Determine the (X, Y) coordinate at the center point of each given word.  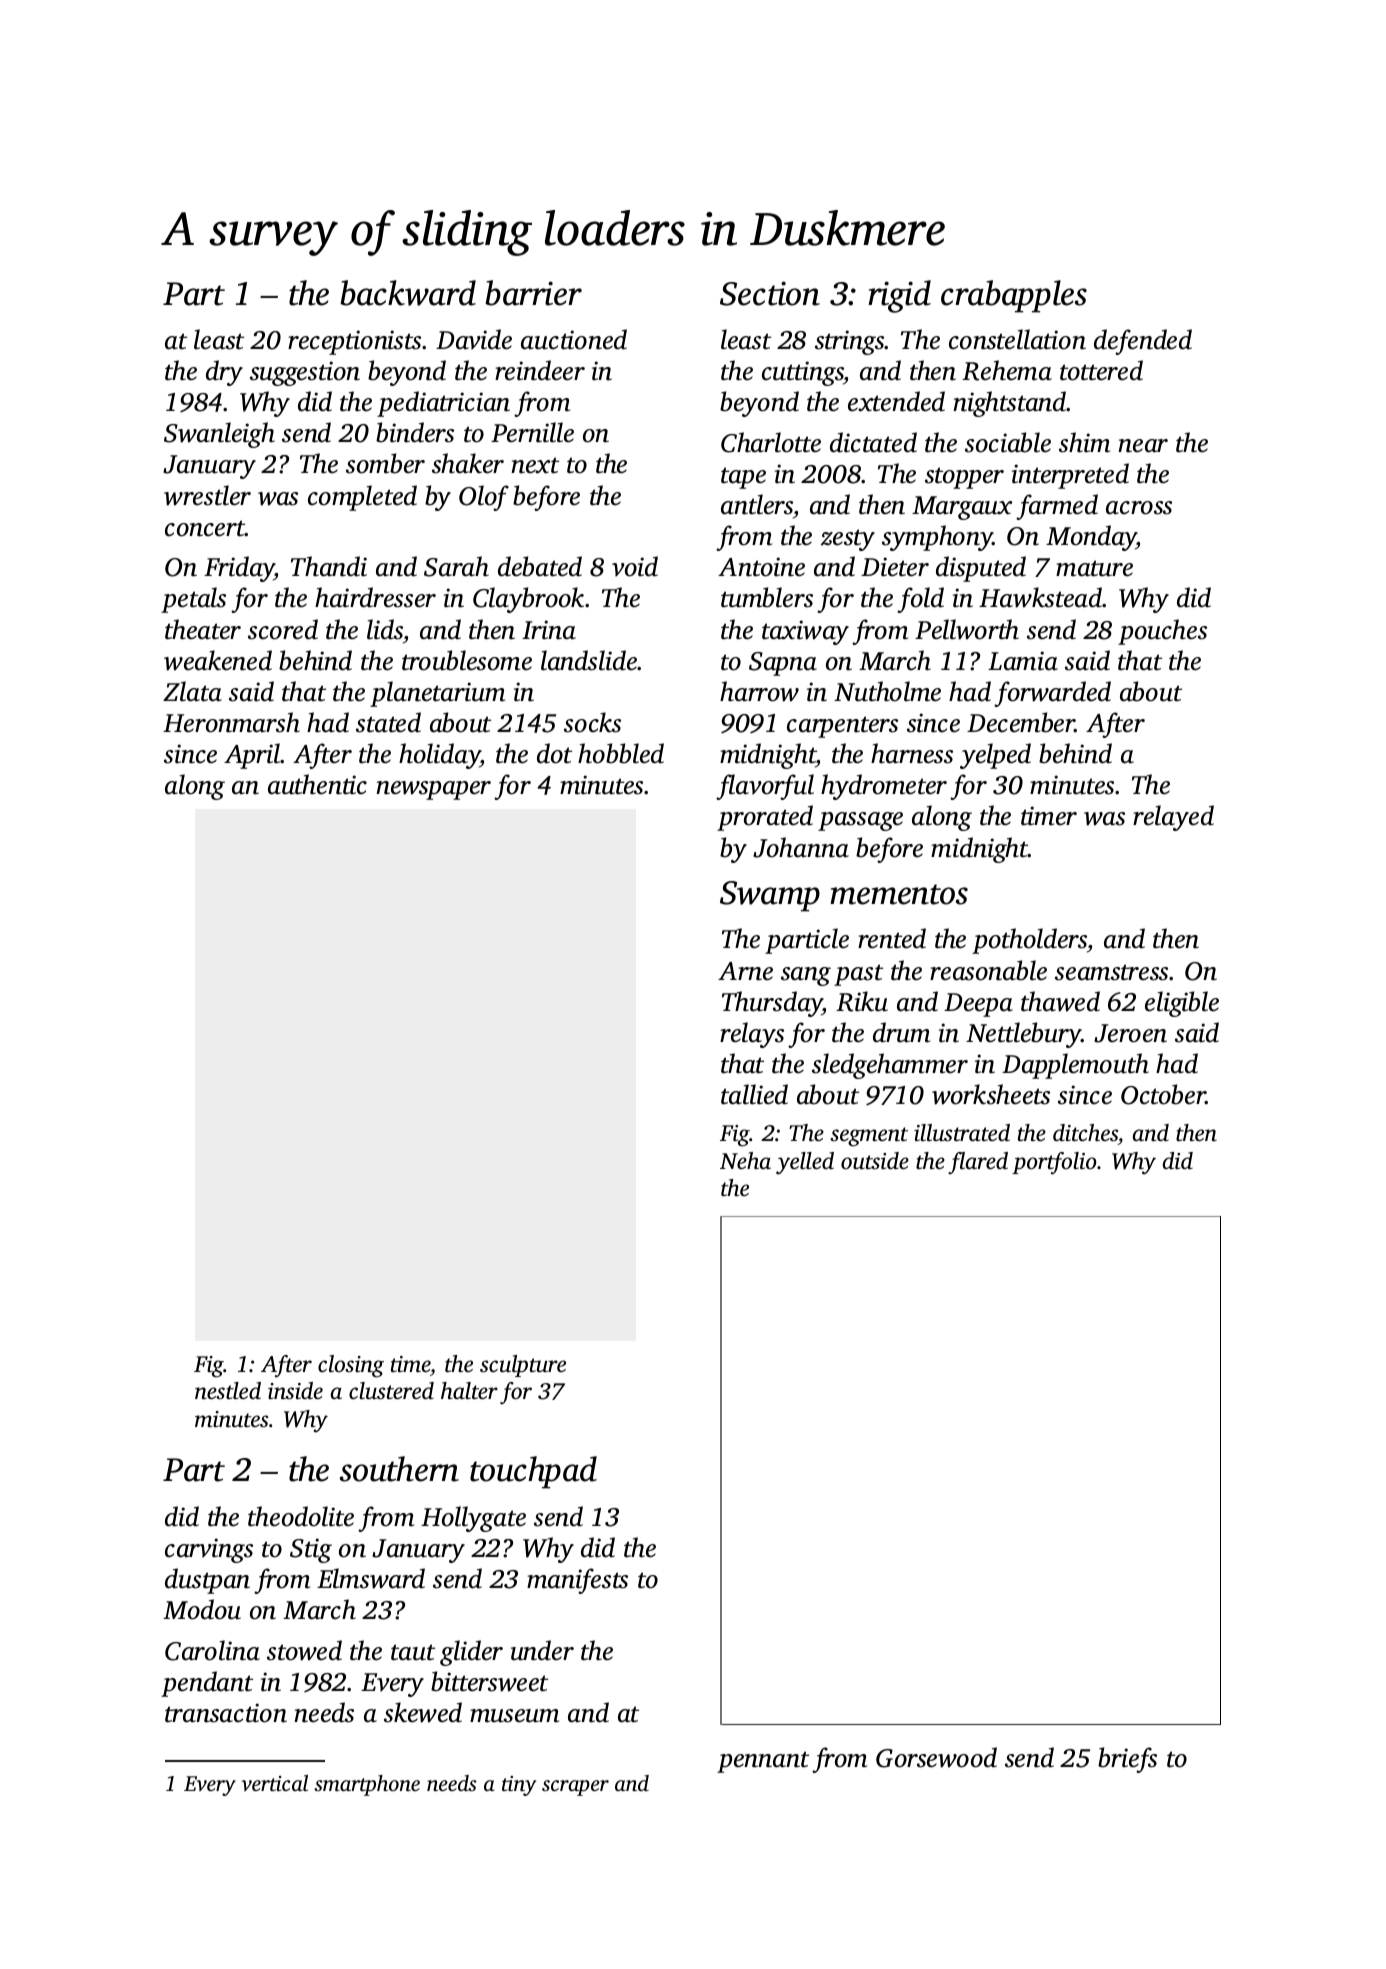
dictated (873, 442)
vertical (274, 1783)
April (252, 756)
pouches (1162, 632)
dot (554, 753)
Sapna (783, 664)
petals (193, 600)
